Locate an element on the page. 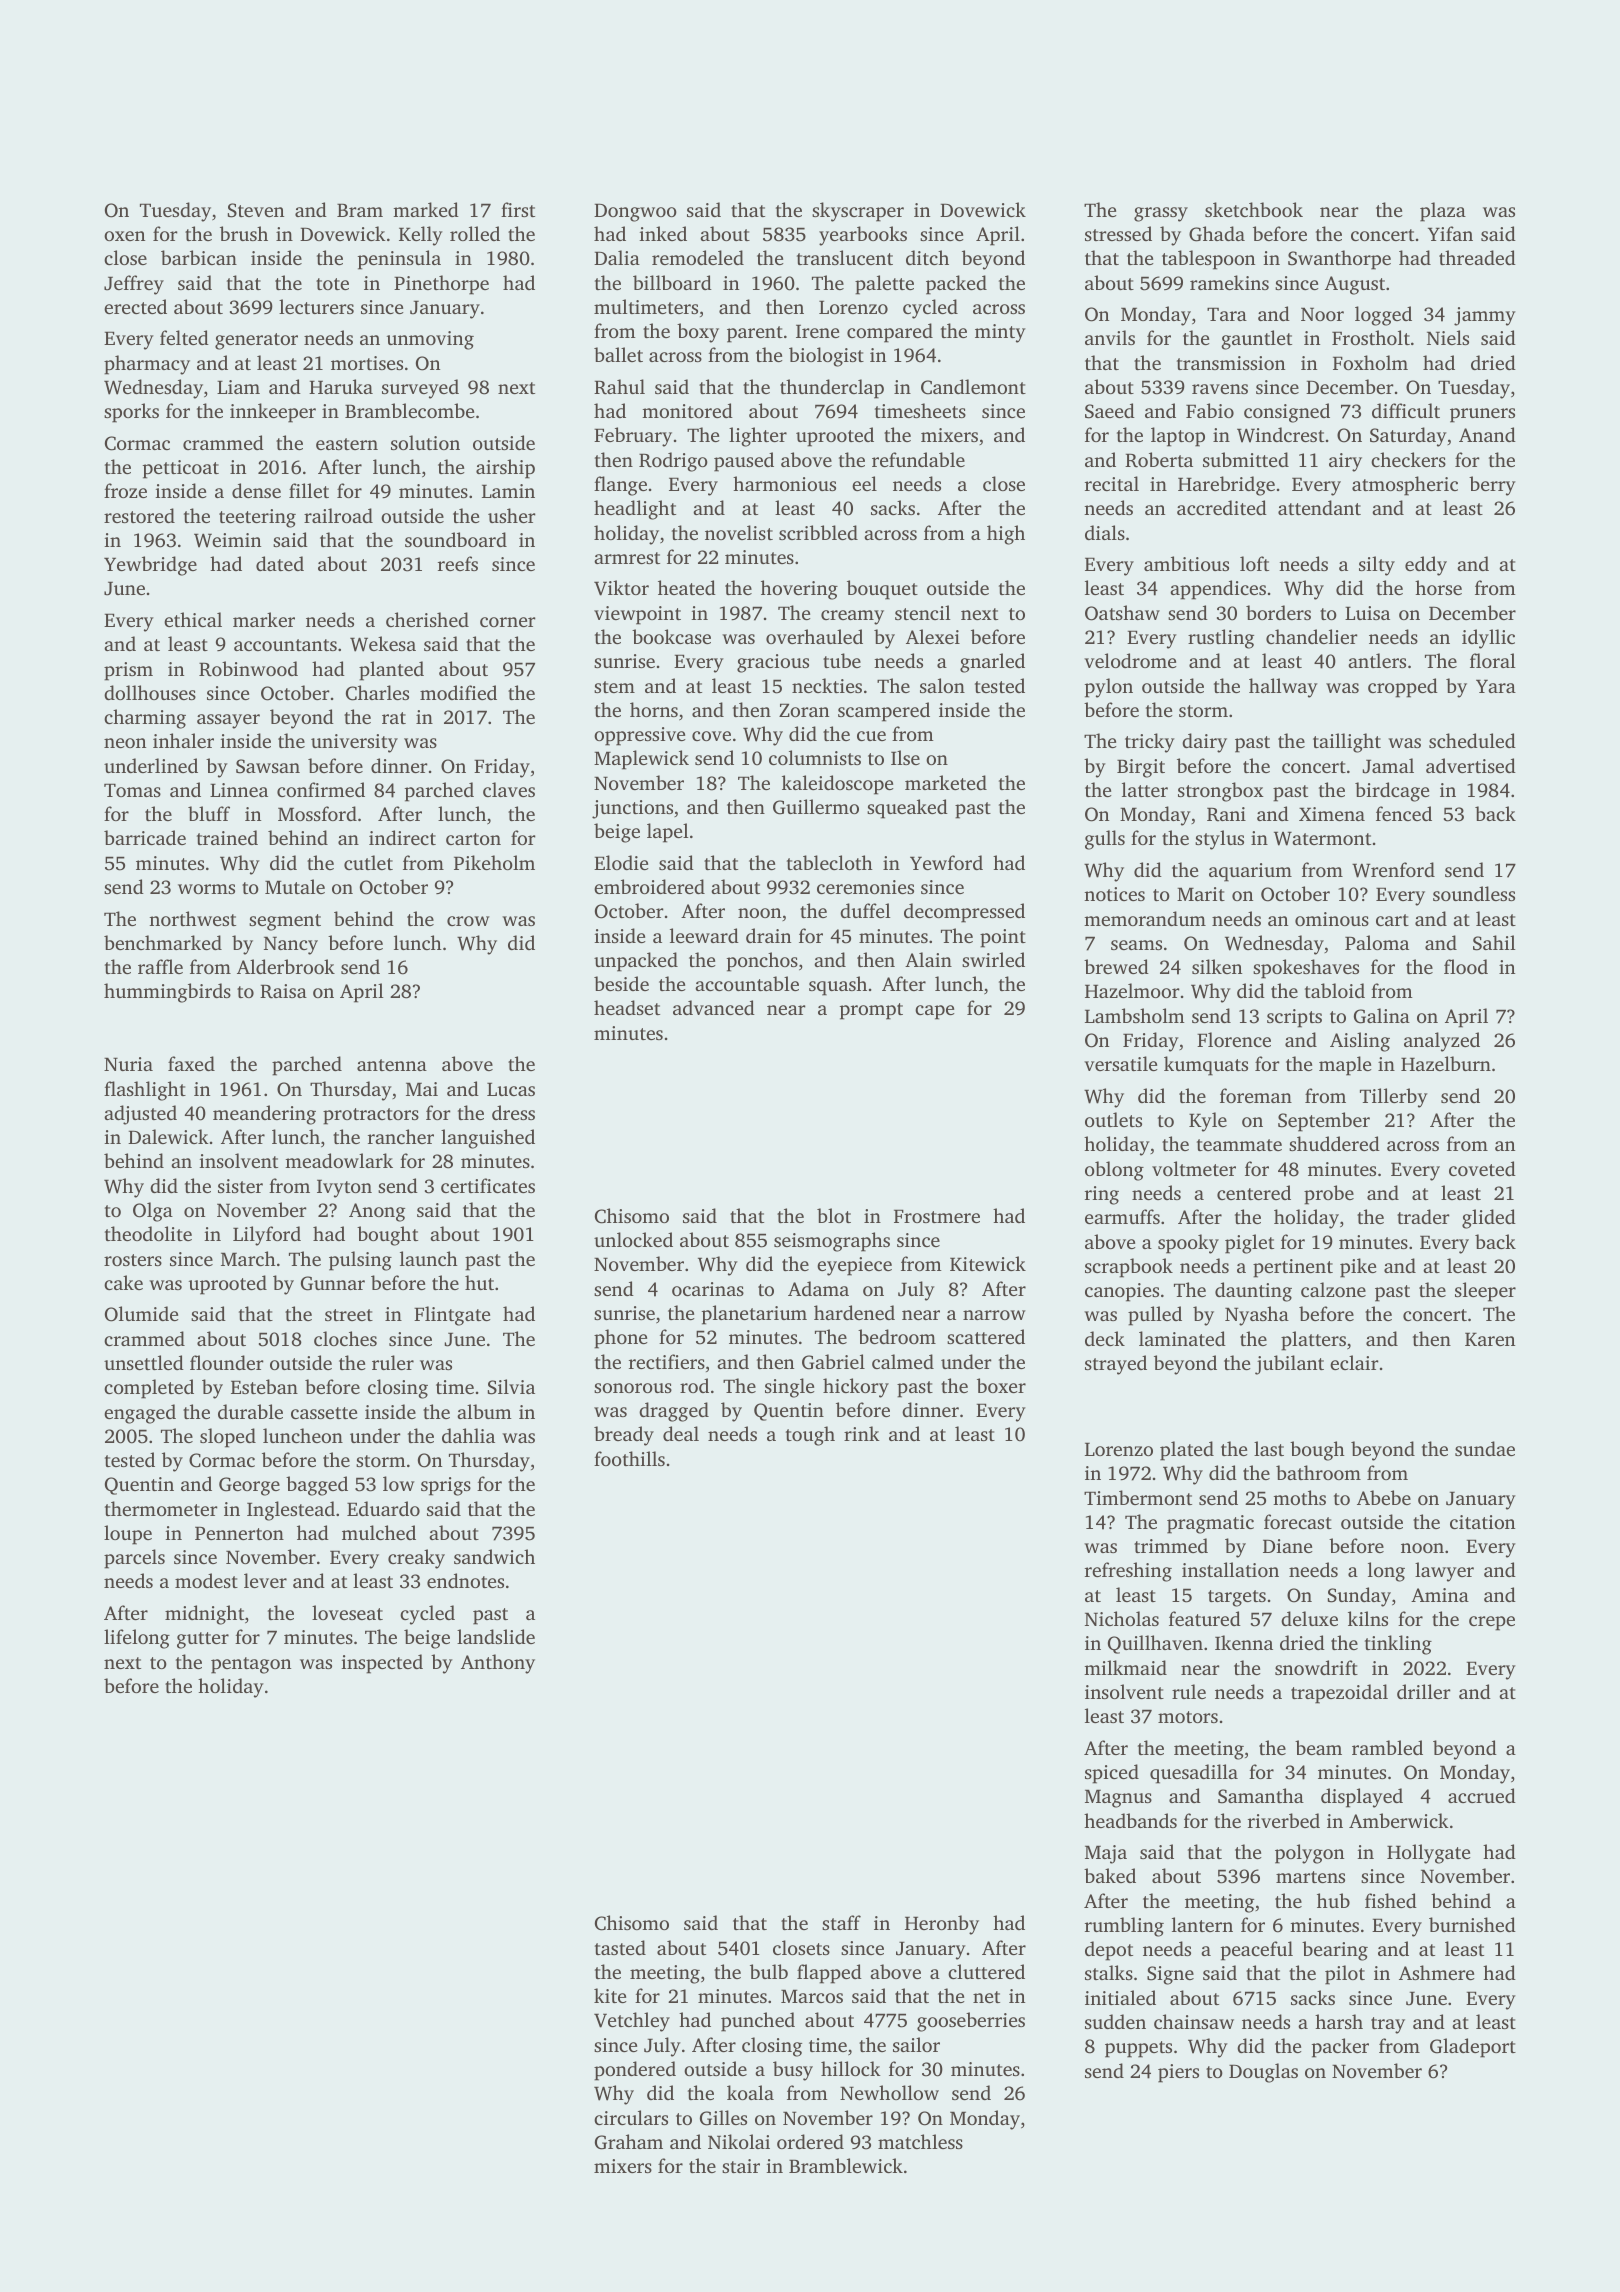  Anthony is located at coordinates (498, 1664).
